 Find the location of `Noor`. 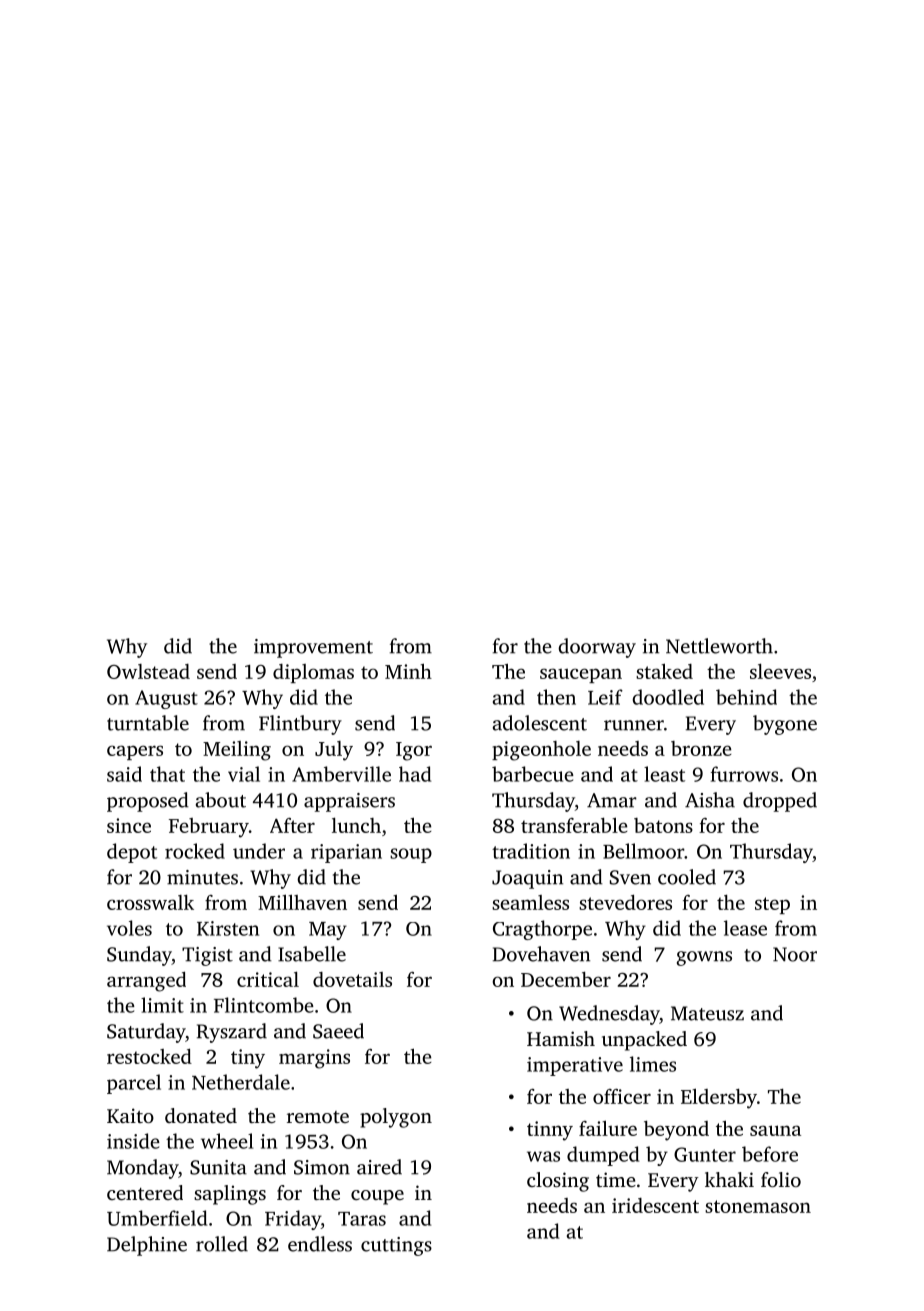

Noor is located at coordinates (795, 954).
